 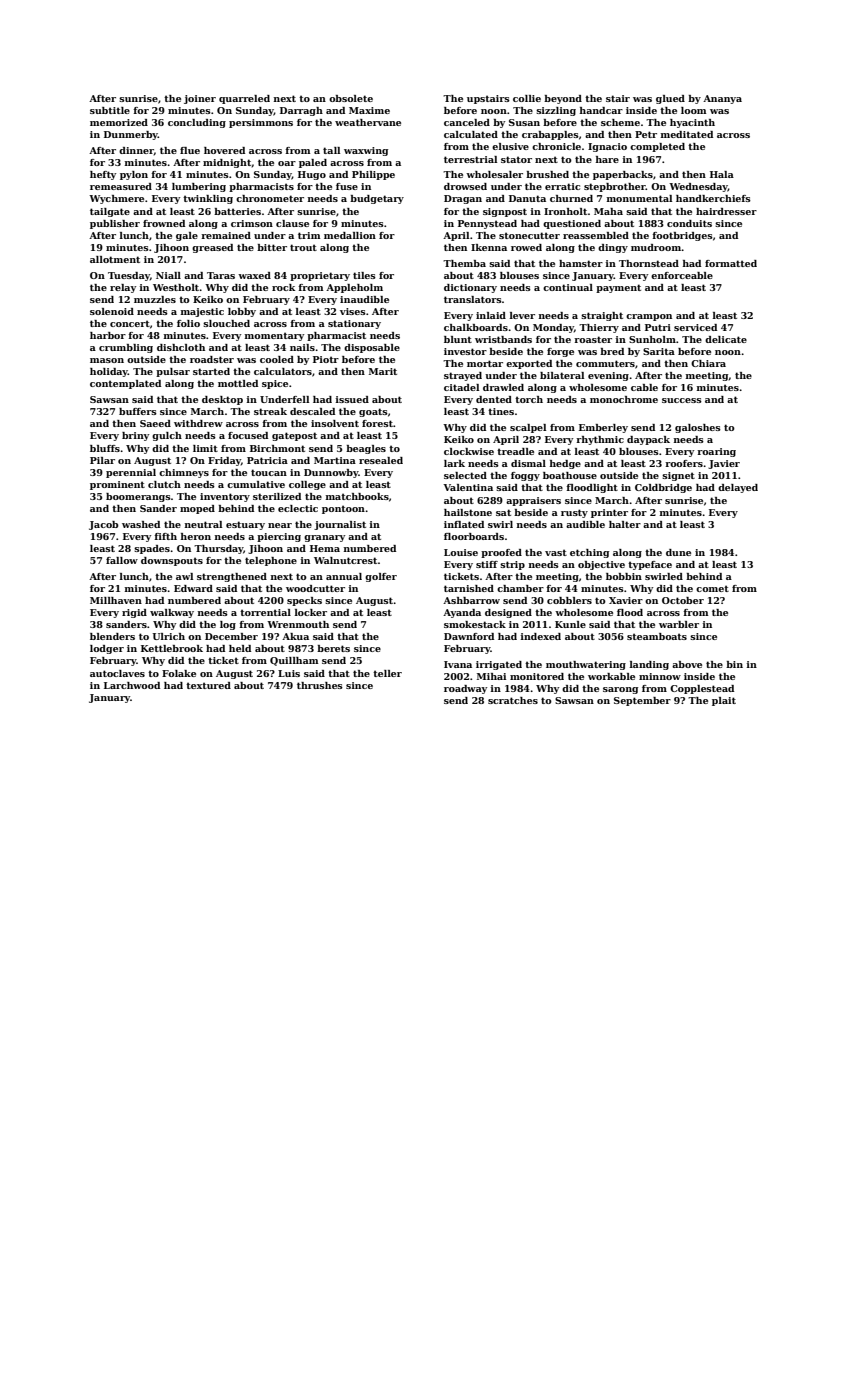 I want to click on plait, so click(x=724, y=701).
